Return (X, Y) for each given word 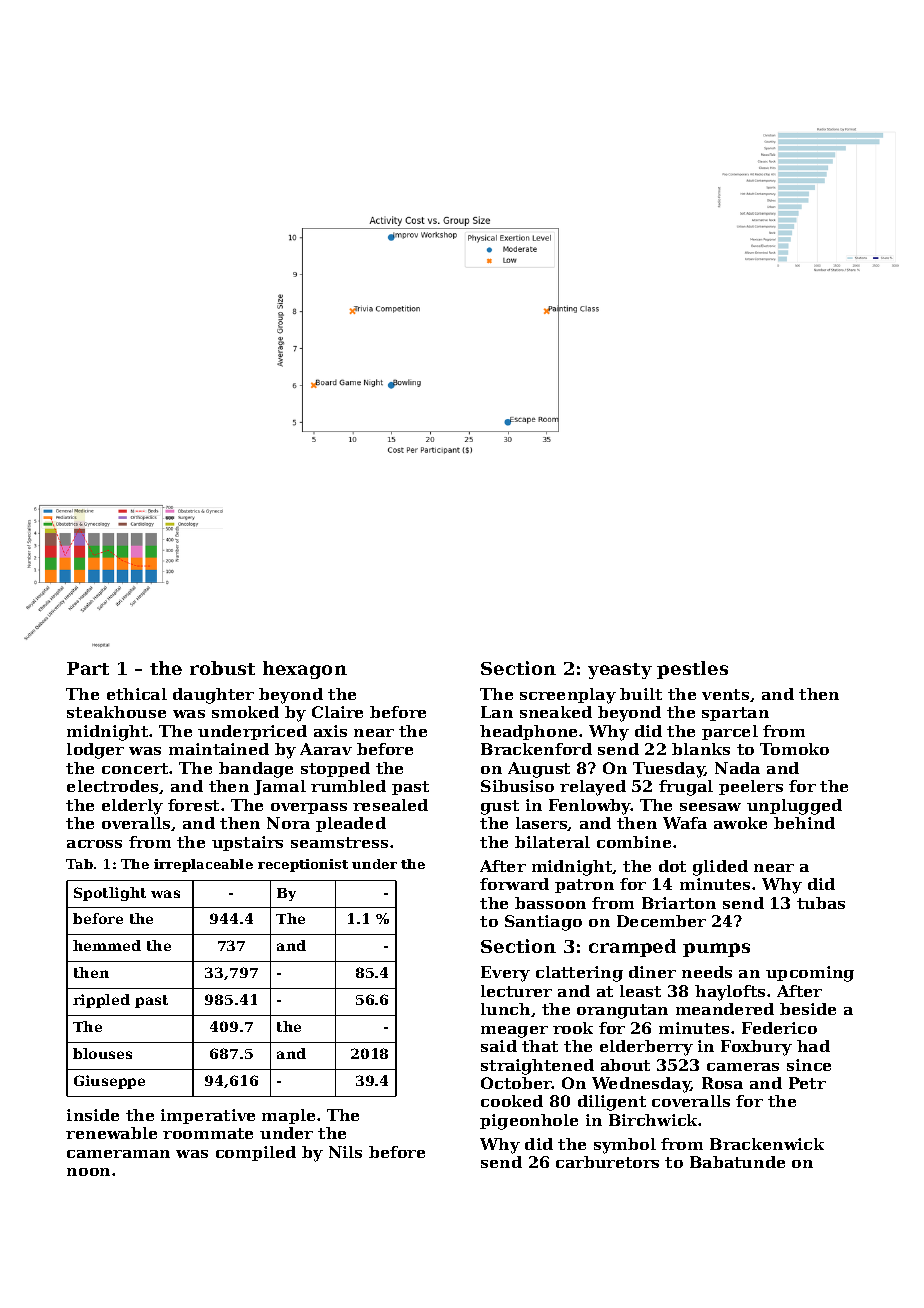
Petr (807, 1083)
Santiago (543, 923)
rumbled (348, 786)
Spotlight (110, 894)
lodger (95, 751)
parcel (730, 732)
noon (88, 1172)
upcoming (810, 974)
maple (288, 1116)
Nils (345, 1152)
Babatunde (737, 1162)
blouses (102, 1053)
